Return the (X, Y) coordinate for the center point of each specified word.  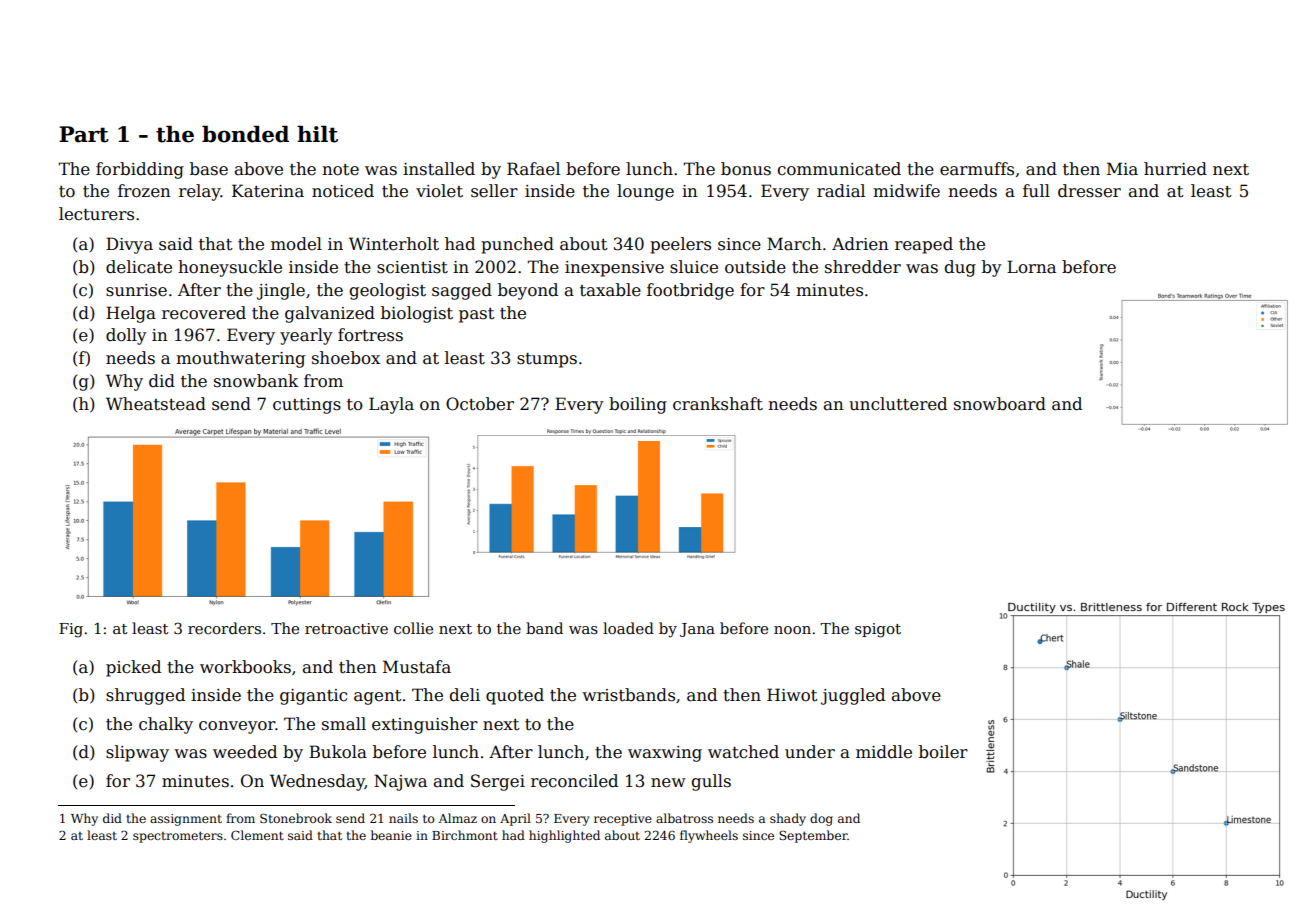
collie (413, 628)
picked (133, 668)
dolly (126, 336)
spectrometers (178, 837)
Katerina (268, 191)
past (476, 315)
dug (960, 268)
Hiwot (792, 695)
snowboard (1000, 404)
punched (517, 245)
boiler (943, 752)
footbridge (690, 291)
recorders (224, 628)
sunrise (136, 290)
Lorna (1031, 267)
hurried (1175, 169)
